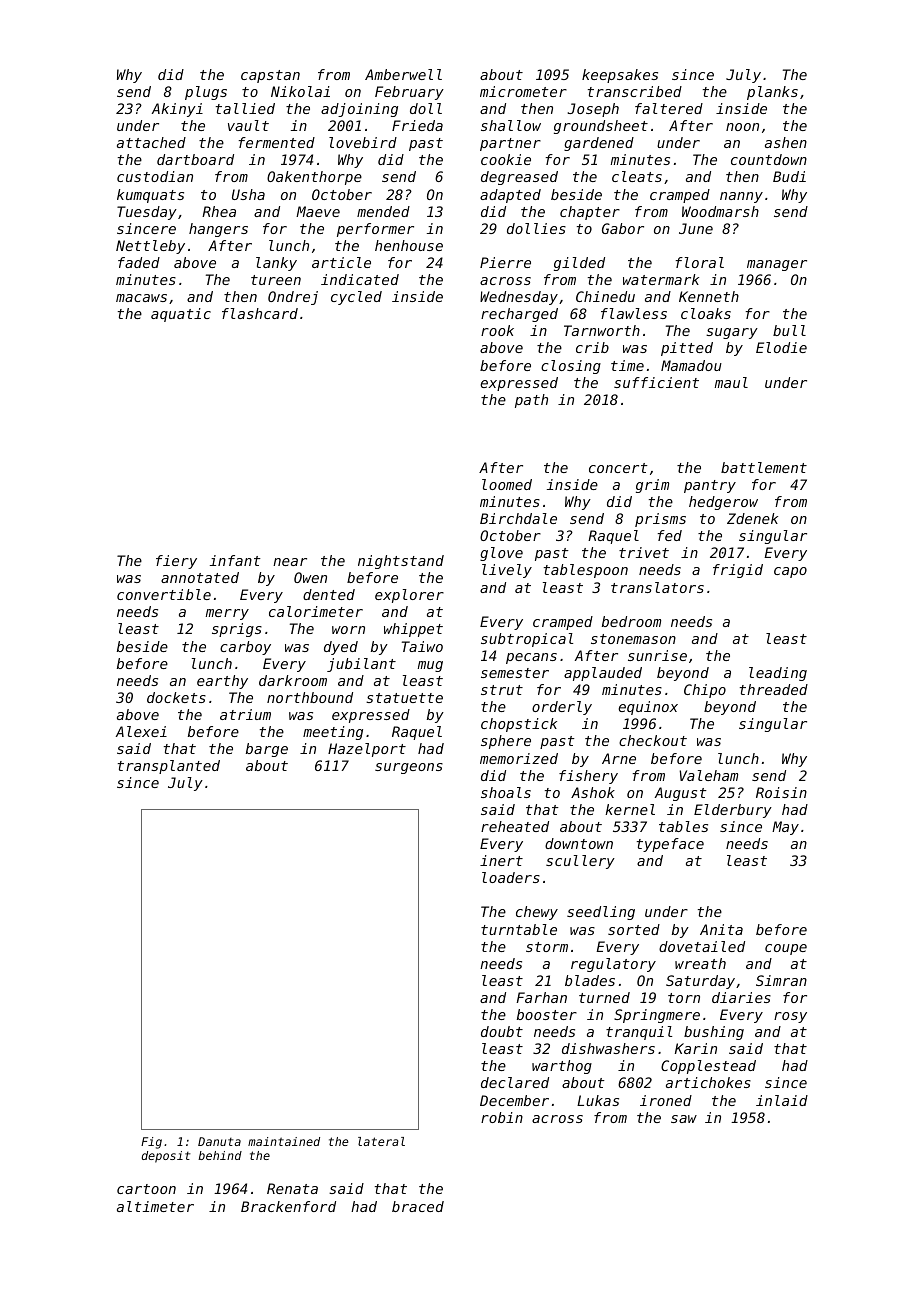 The height and width of the page is (1308, 924). I want to click on translators, so click(657, 587).
